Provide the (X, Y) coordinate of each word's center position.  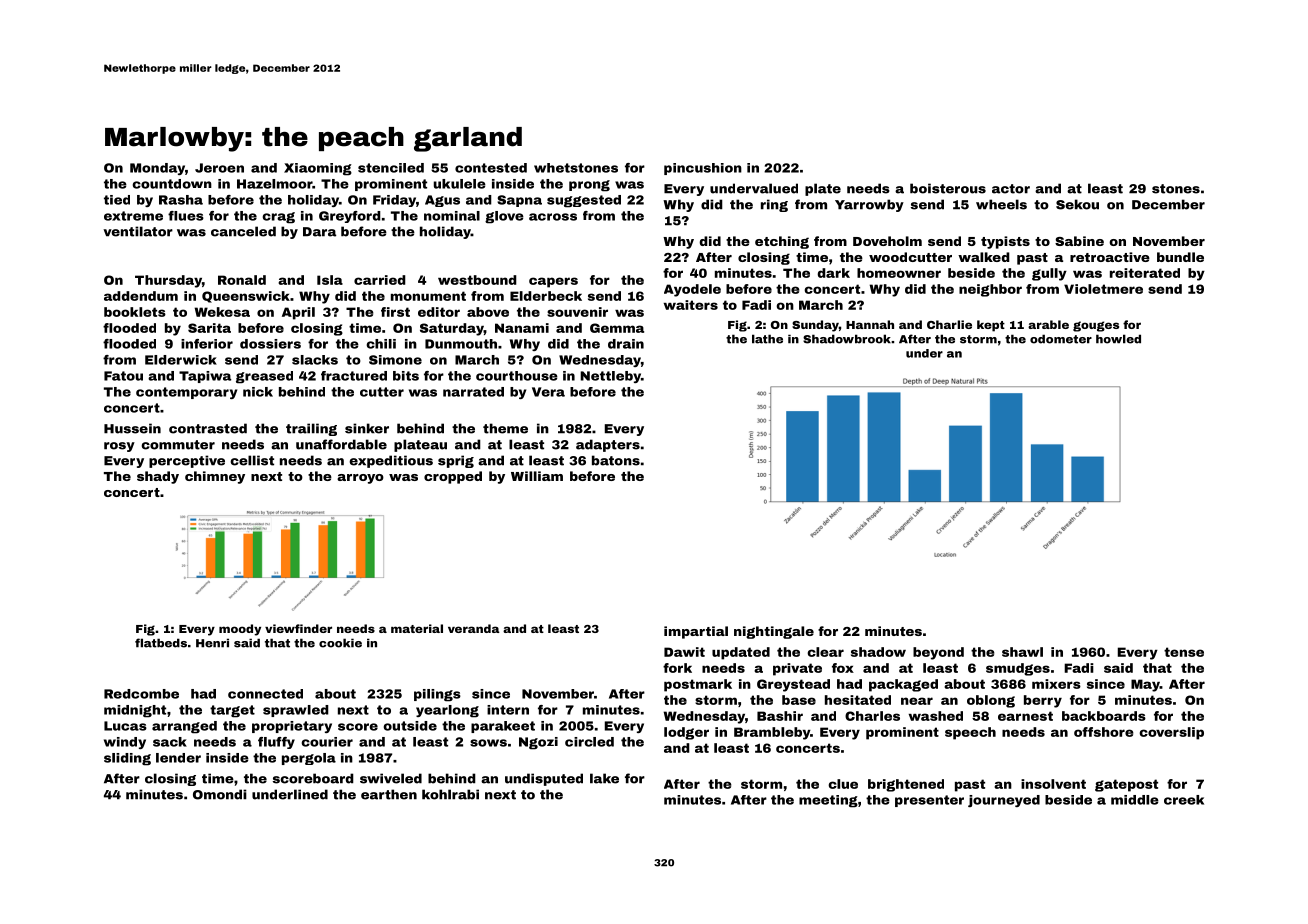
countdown (172, 184)
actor (1011, 189)
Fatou (123, 376)
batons (616, 460)
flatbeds (161, 643)
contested (491, 168)
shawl (1022, 652)
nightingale (774, 632)
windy (125, 743)
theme (505, 428)
